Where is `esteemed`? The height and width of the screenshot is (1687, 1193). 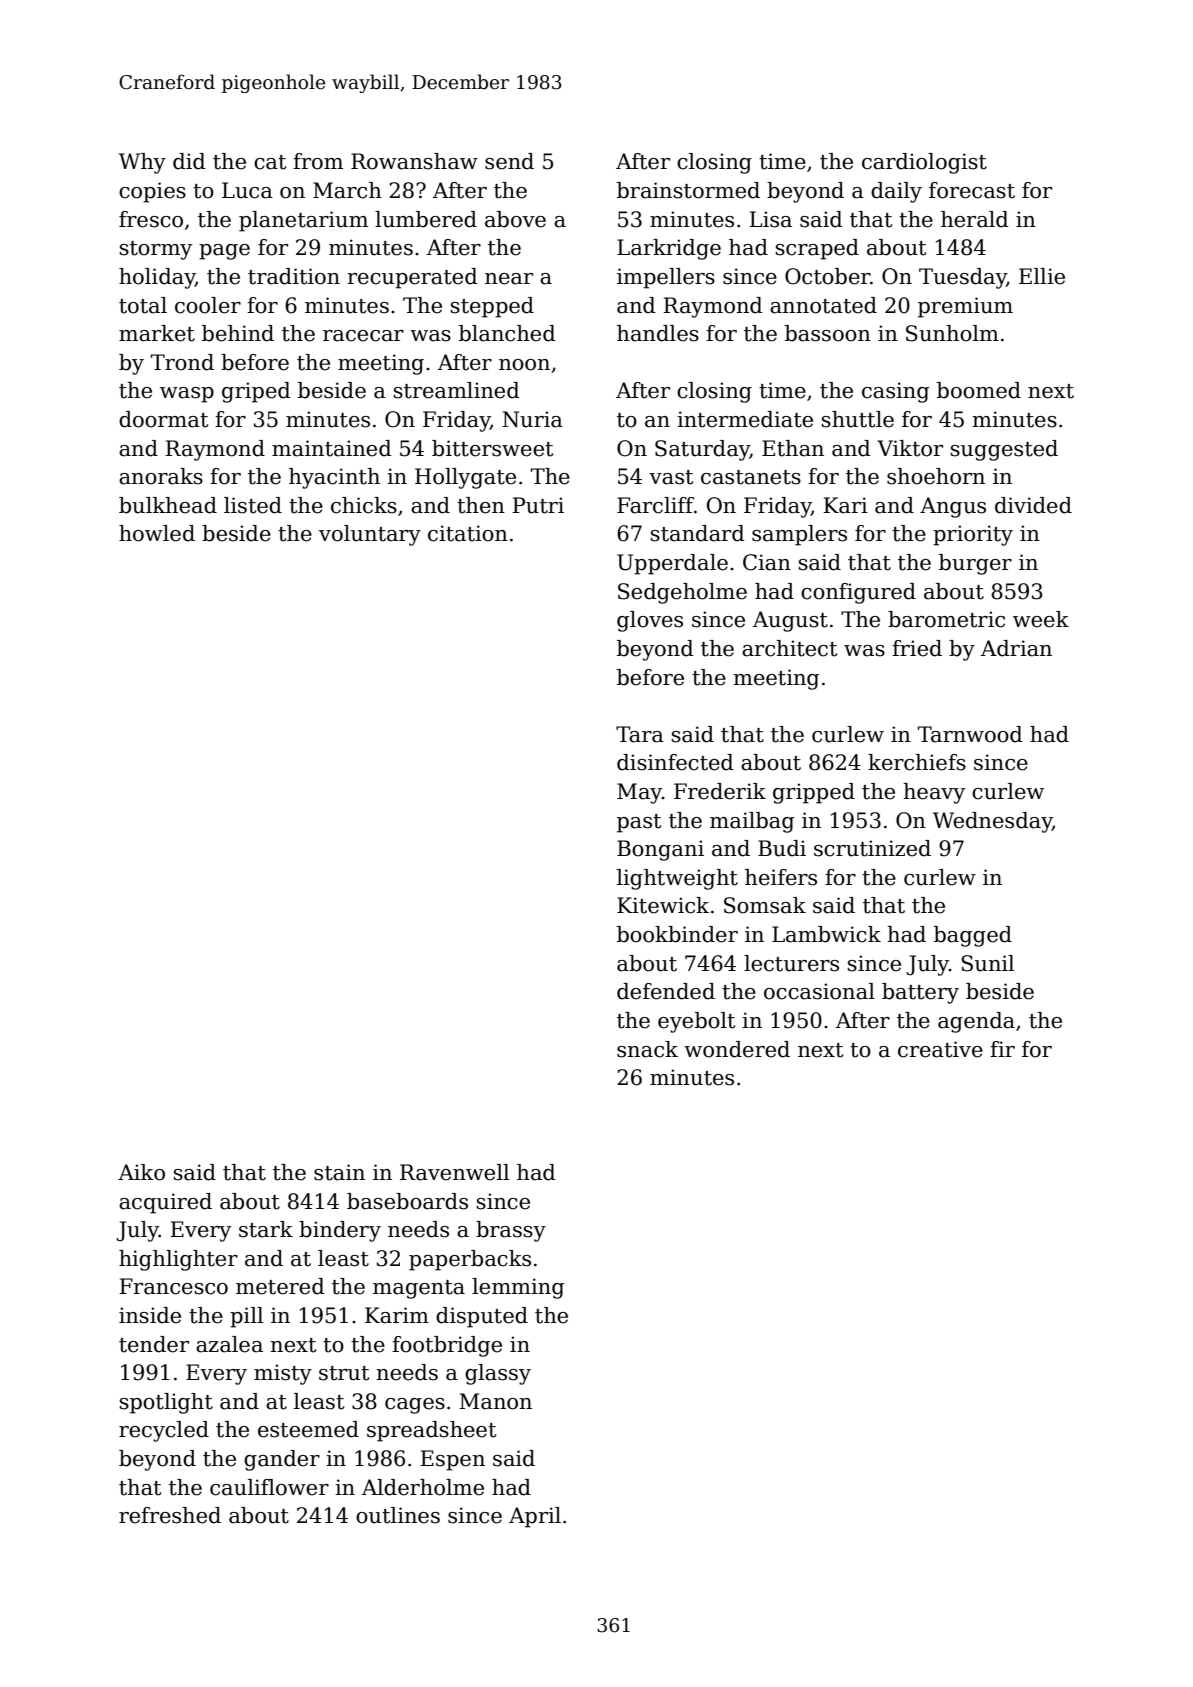 esteemed is located at coordinates (308, 1429).
